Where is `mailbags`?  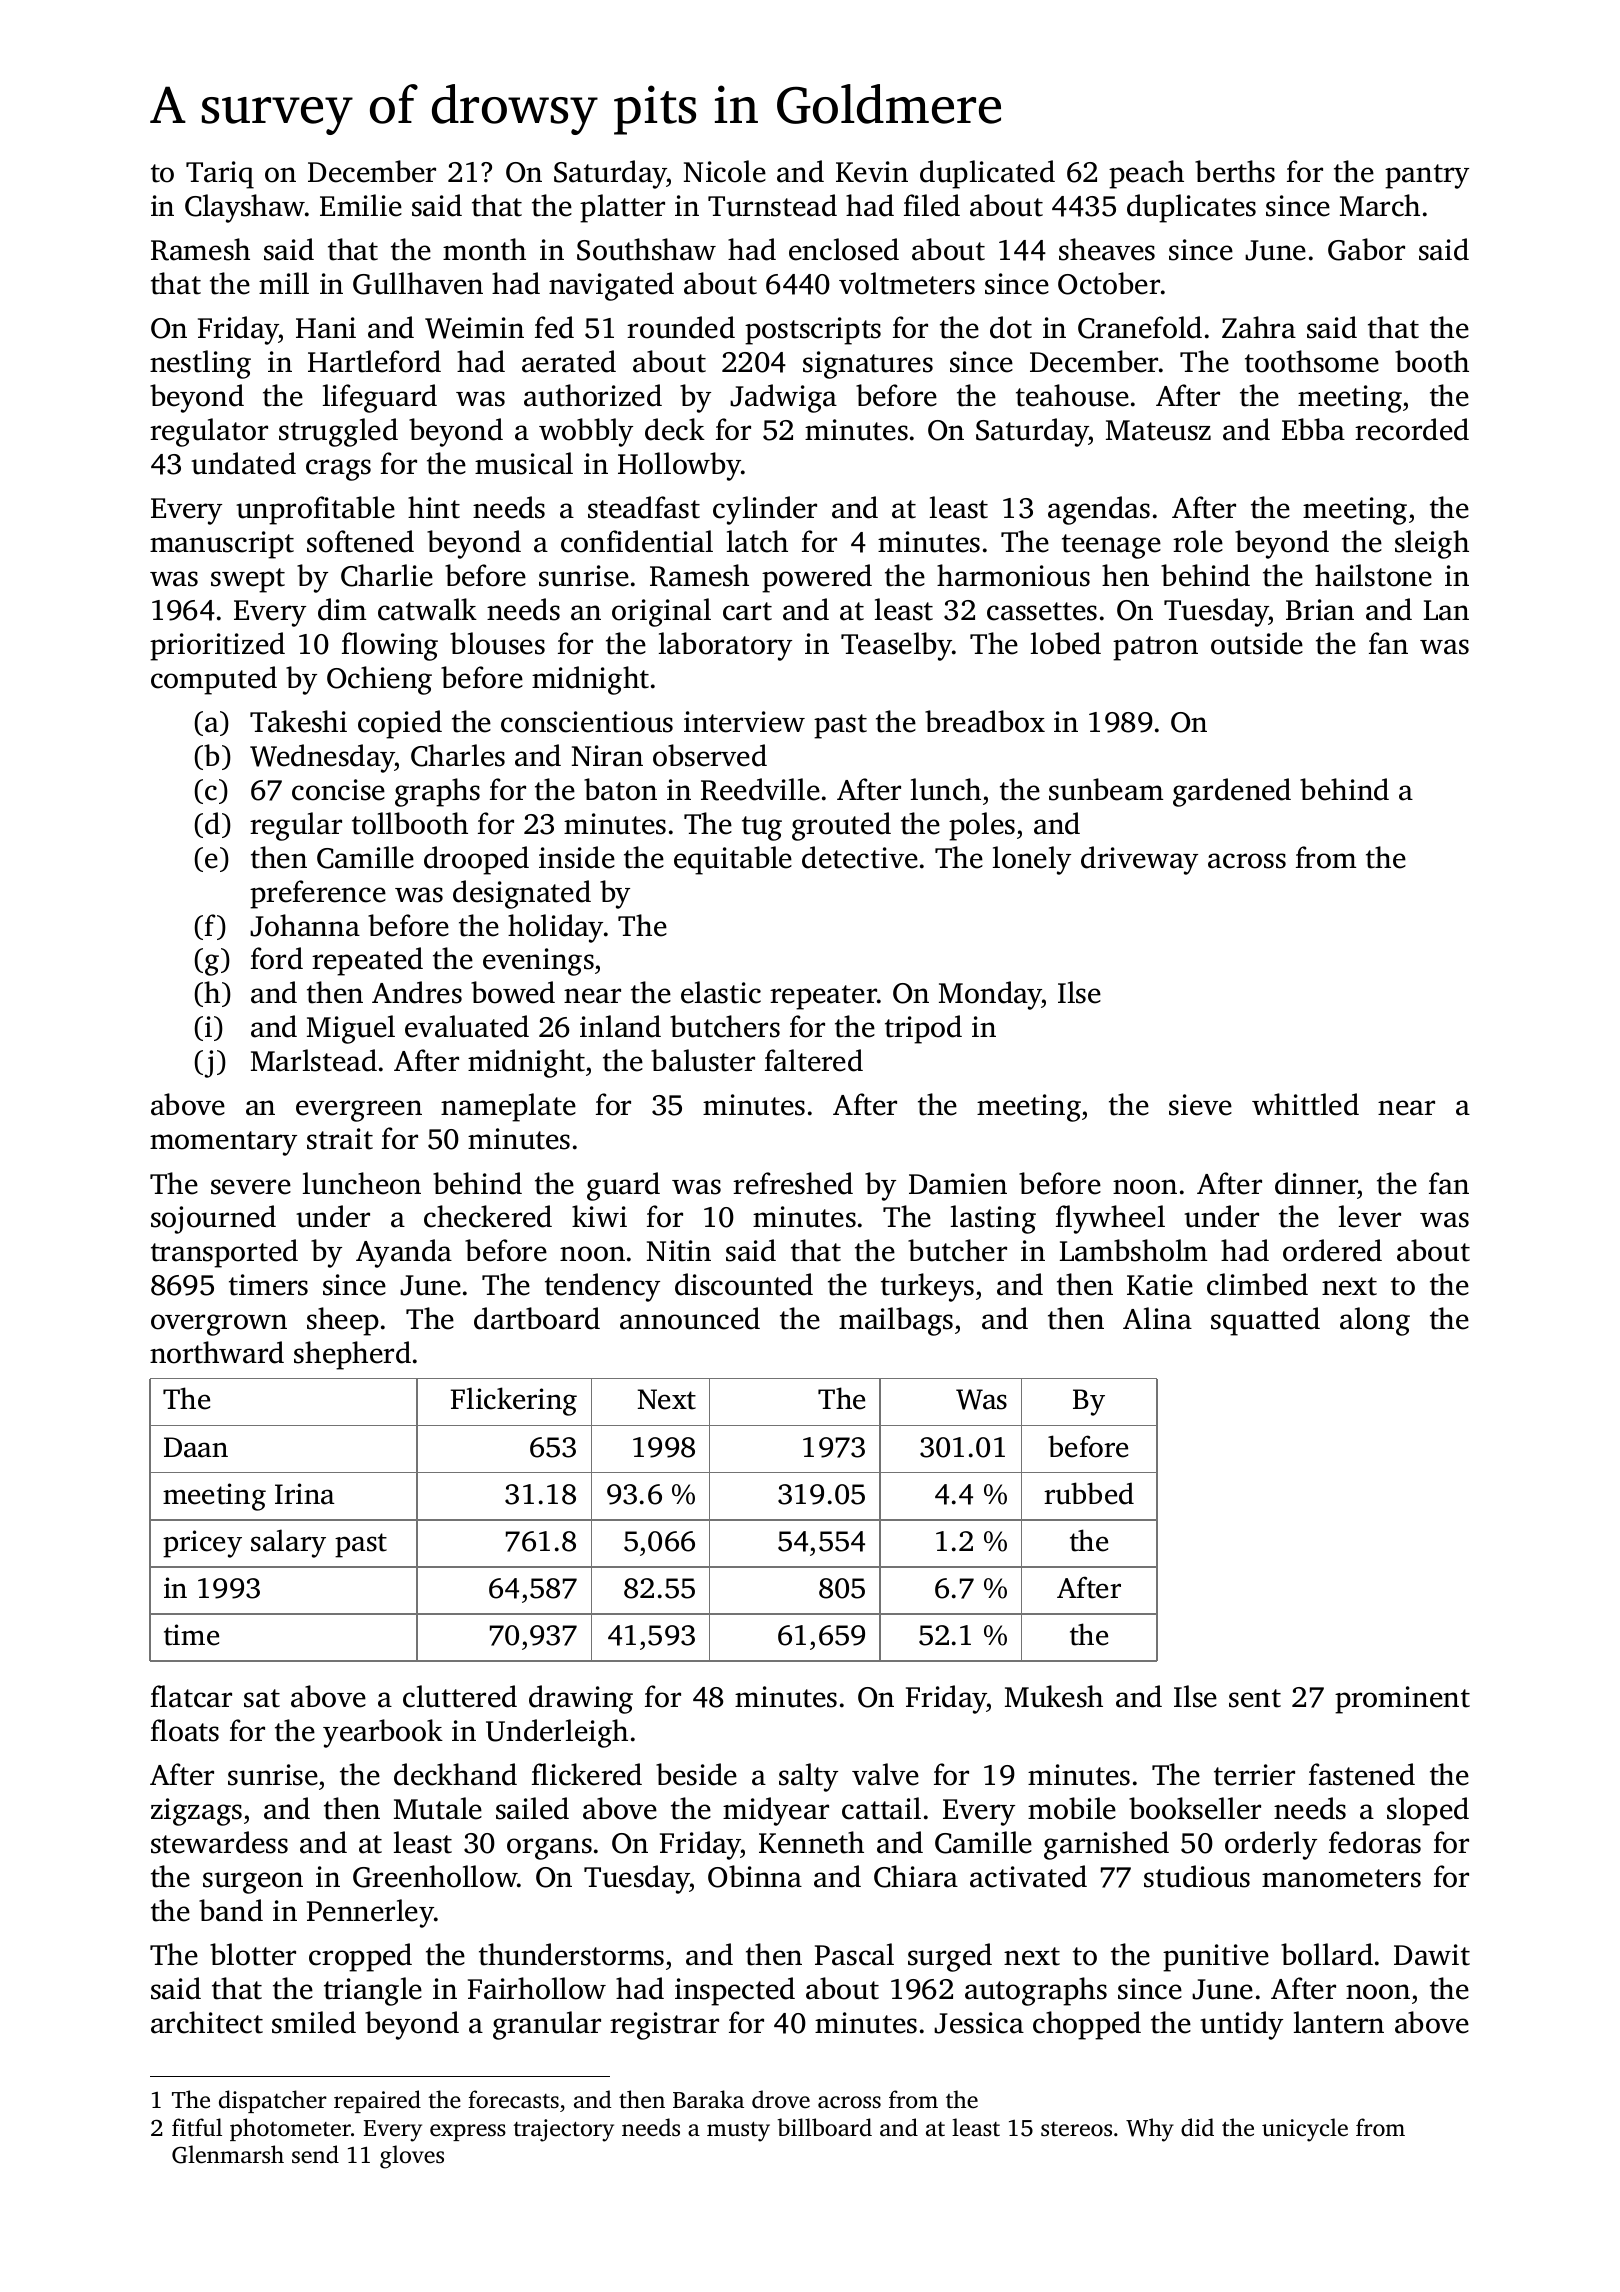 mailbags is located at coordinates (896, 1321).
